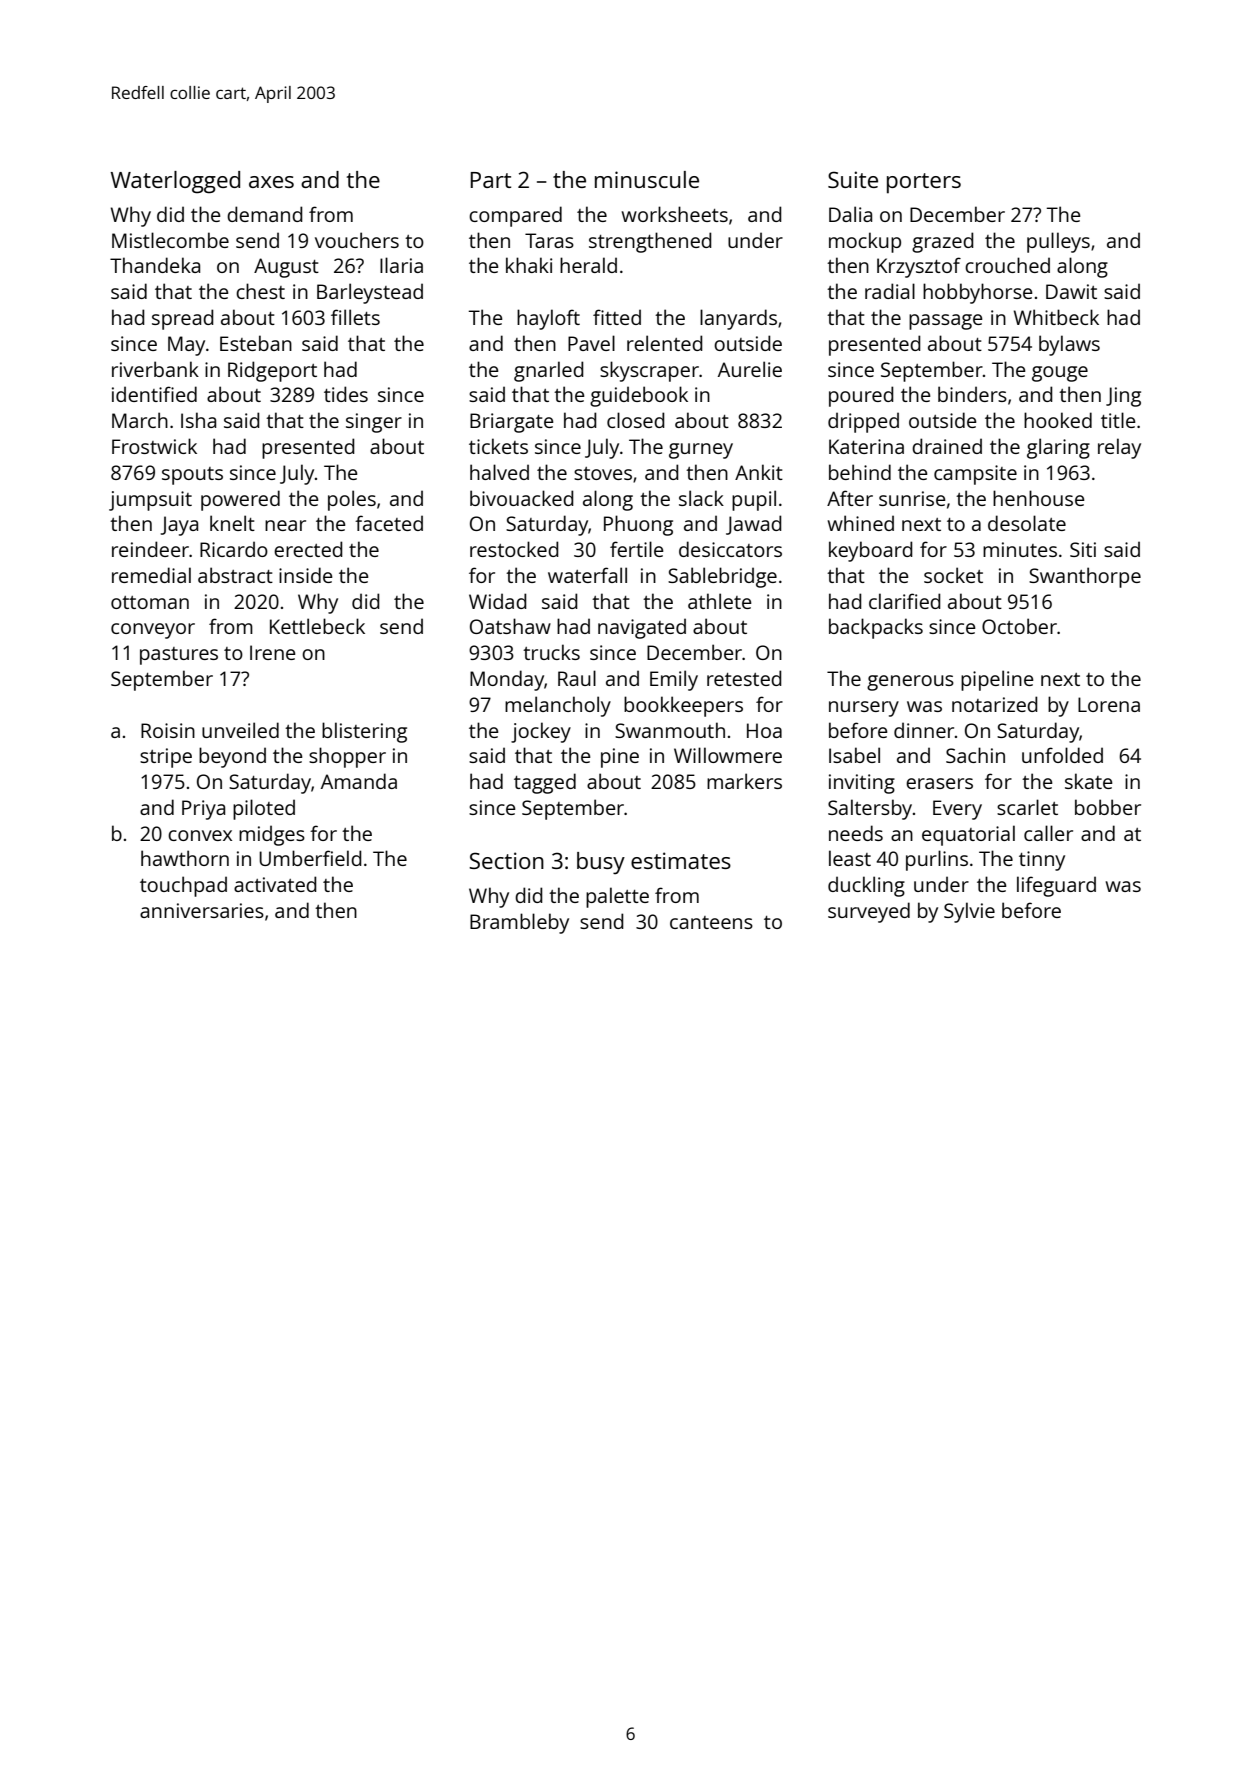 This screenshot has width=1252, height=1771. Describe the element at coordinates (1019, 626) in the screenshot. I see `October` at that location.
